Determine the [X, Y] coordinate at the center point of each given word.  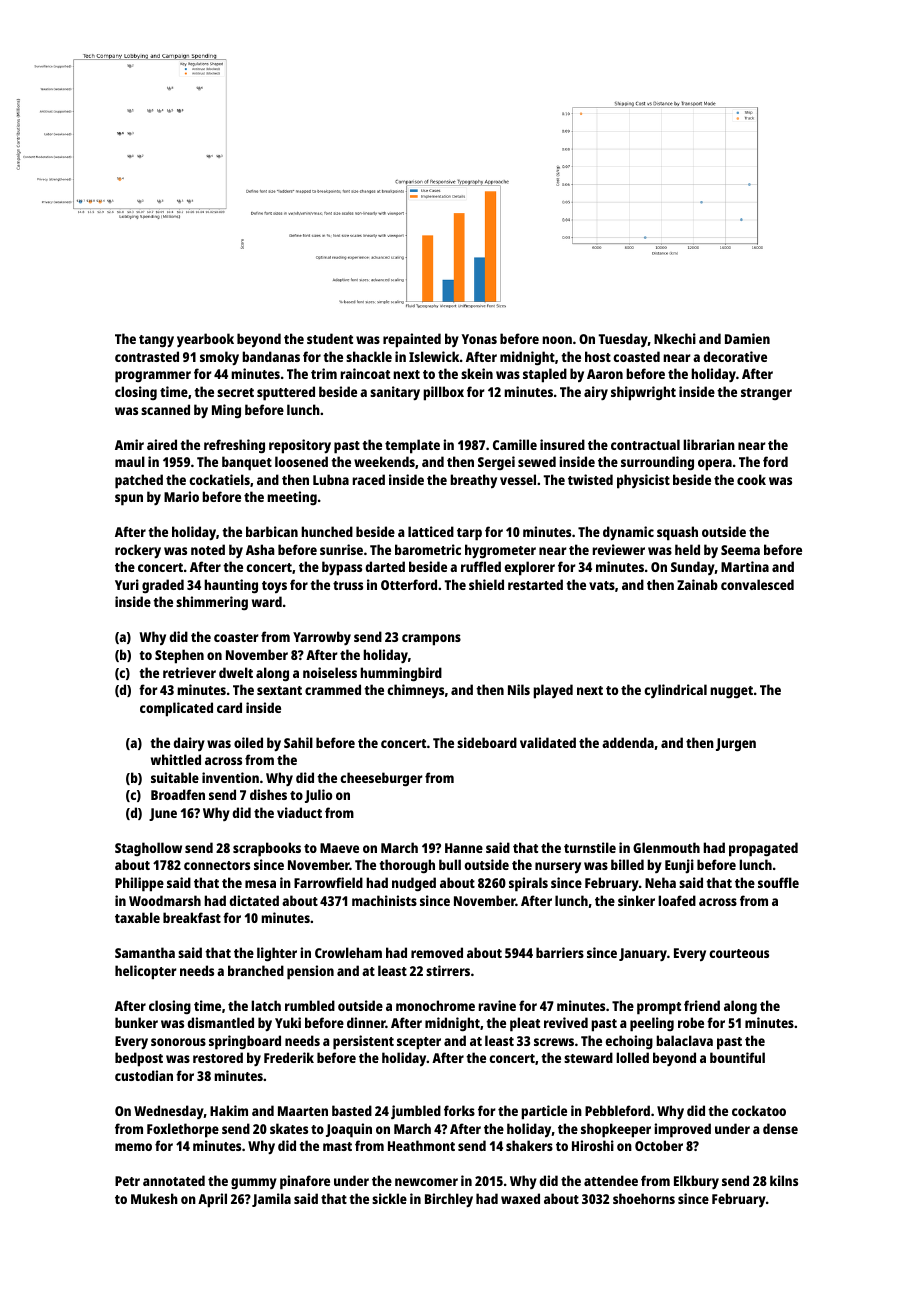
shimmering [212, 603]
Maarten [303, 1111]
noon [557, 340]
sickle [389, 1198]
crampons [431, 640]
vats [602, 585]
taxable [137, 917]
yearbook [205, 340]
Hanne [464, 848]
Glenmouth [666, 847]
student [330, 338]
